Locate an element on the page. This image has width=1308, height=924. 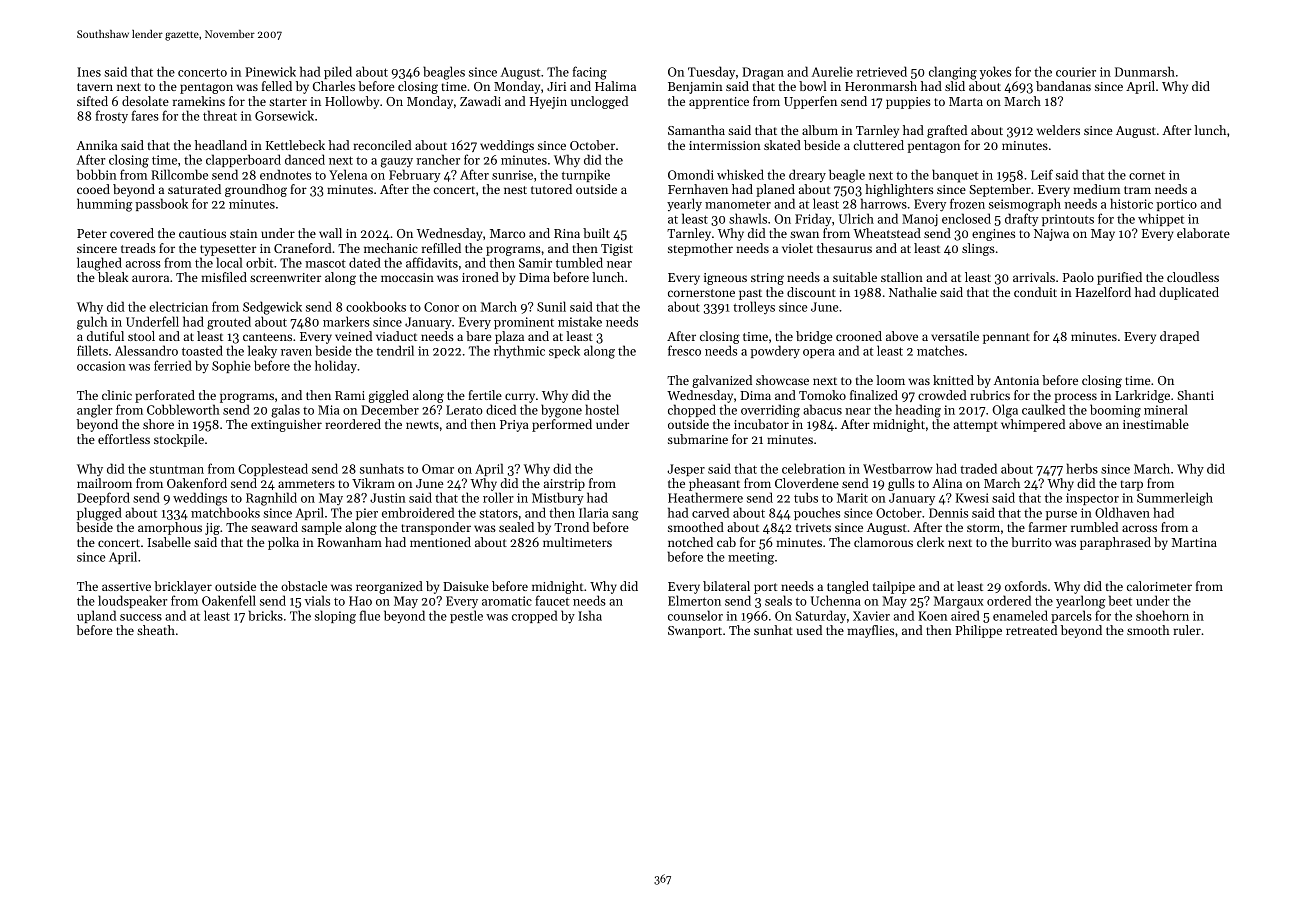
trolleys is located at coordinates (754, 307).
